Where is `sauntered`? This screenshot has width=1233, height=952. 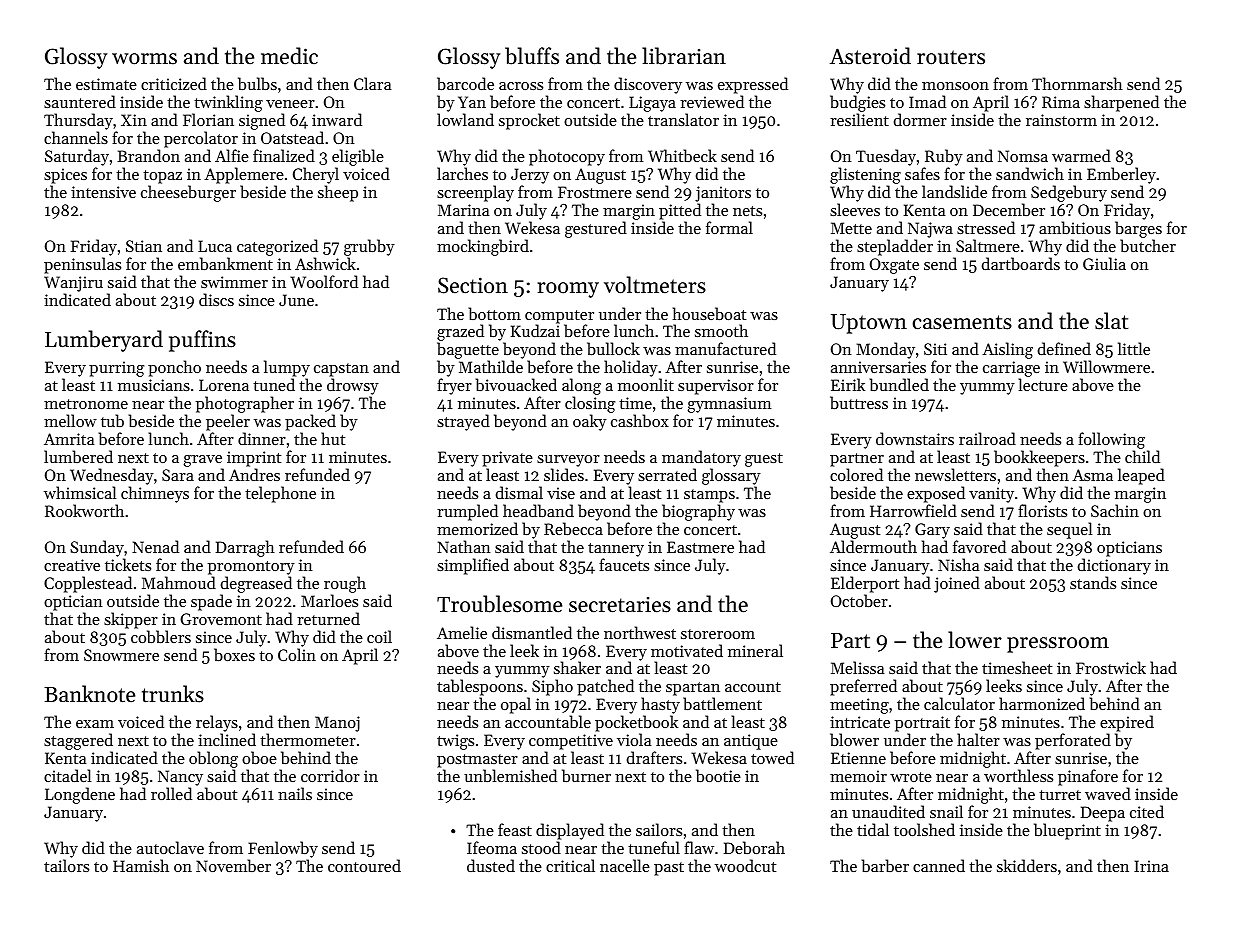
sauntered is located at coordinates (80, 101).
